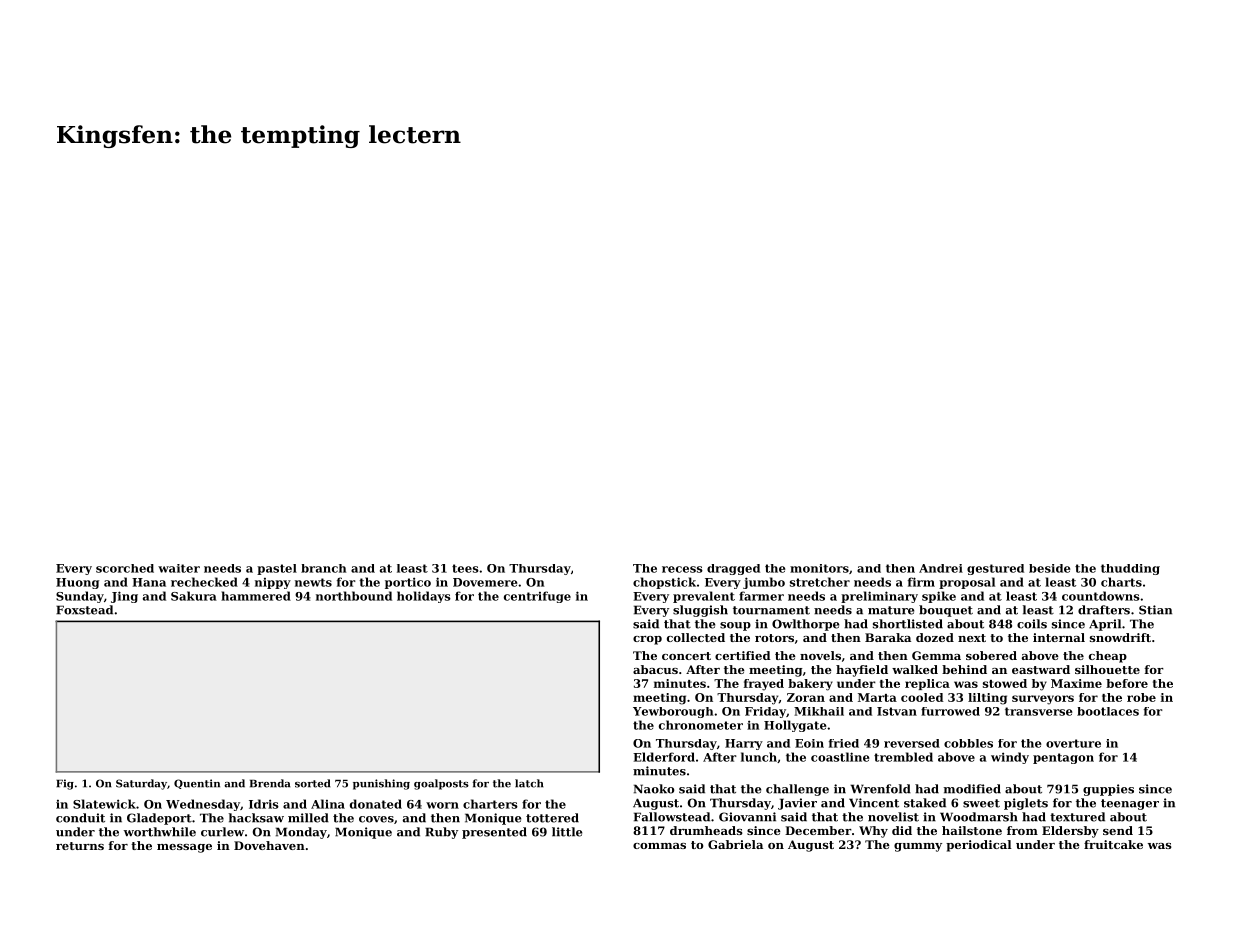 This screenshot has height=952, width=1233. I want to click on charters, so click(490, 804).
